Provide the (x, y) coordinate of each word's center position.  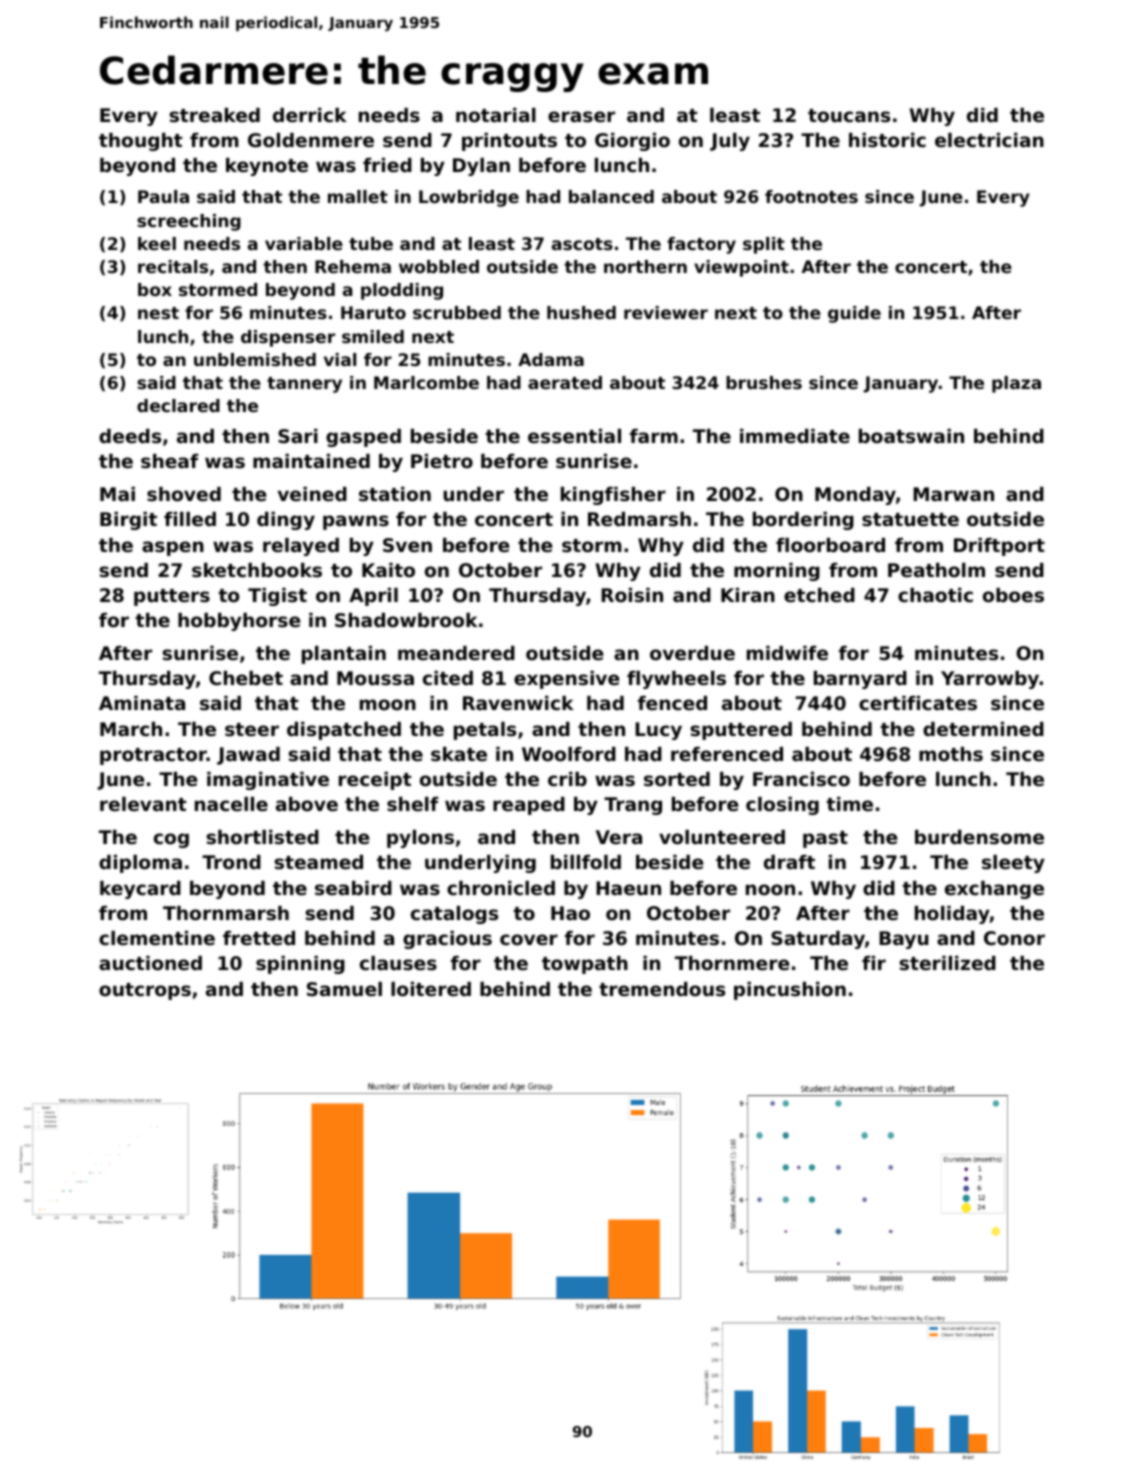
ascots (582, 244)
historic (887, 140)
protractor (153, 756)
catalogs (454, 915)
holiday (952, 915)
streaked (214, 115)
